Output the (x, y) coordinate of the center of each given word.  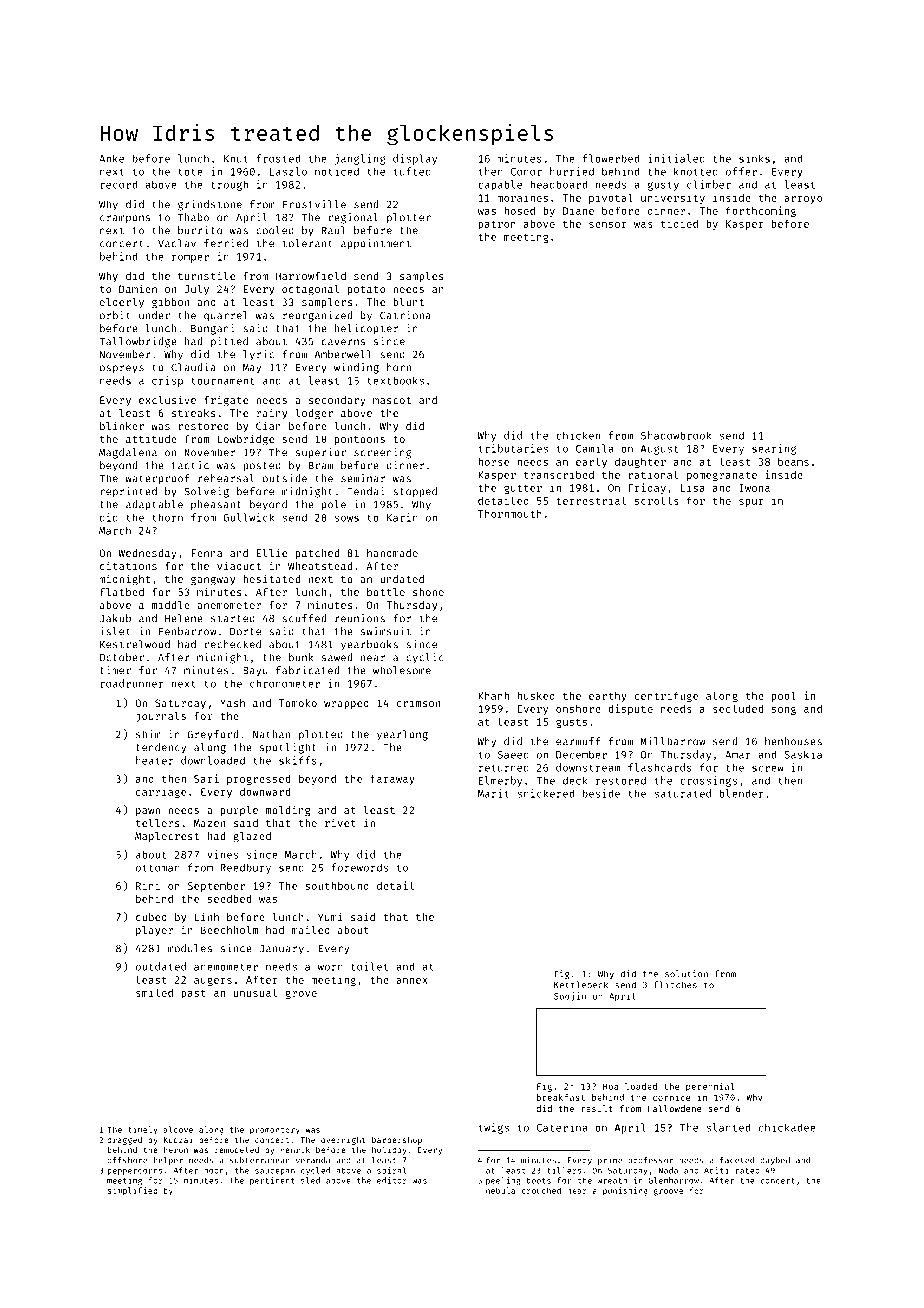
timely (143, 1130)
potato (366, 290)
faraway (392, 779)
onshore (578, 709)
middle (171, 605)
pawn (148, 812)
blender (741, 793)
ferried (226, 243)
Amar (738, 755)
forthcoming (761, 211)
